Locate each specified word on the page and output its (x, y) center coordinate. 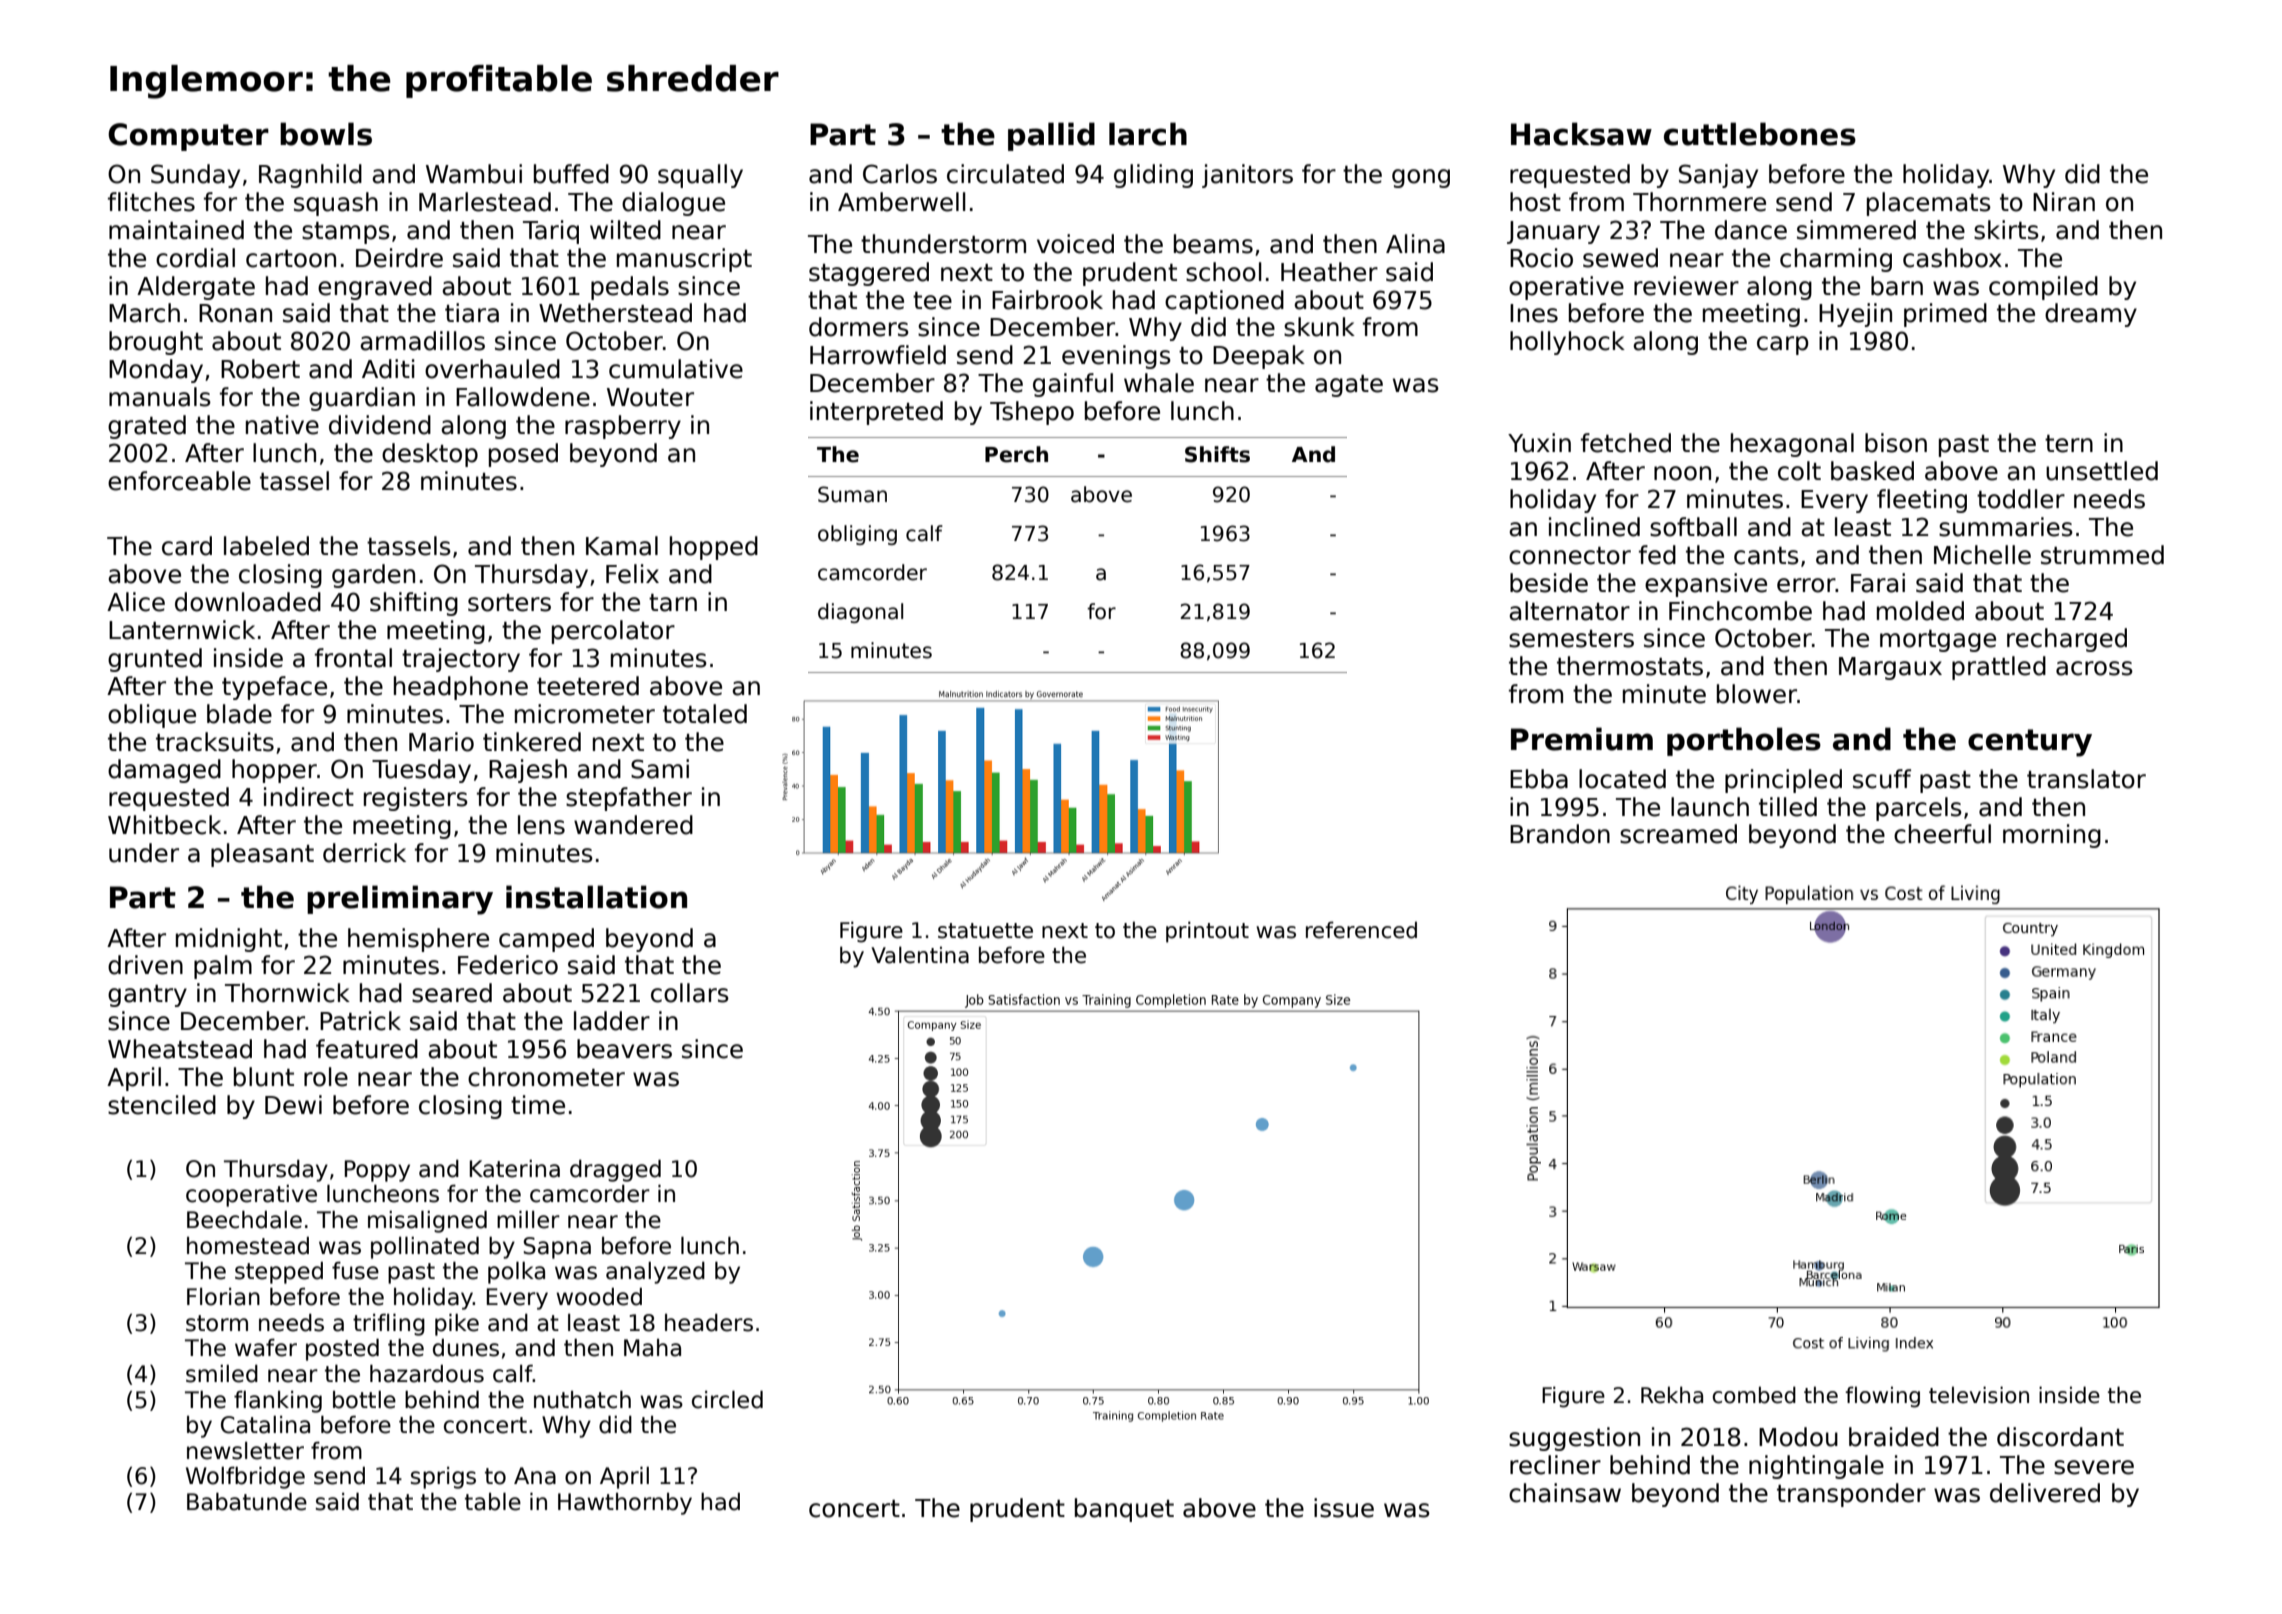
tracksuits (215, 742)
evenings (1116, 357)
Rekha (1672, 1395)
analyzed (655, 1273)
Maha (652, 1348)
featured (367, 1049)
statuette (985, 931)
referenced (1361, 930)
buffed (571, 174)
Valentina (920, 955)
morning (2052, 836)
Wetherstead (615, 313)
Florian (223, 1297)
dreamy (2091, 315)
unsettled (2102, 471)
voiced (1075, 244)
